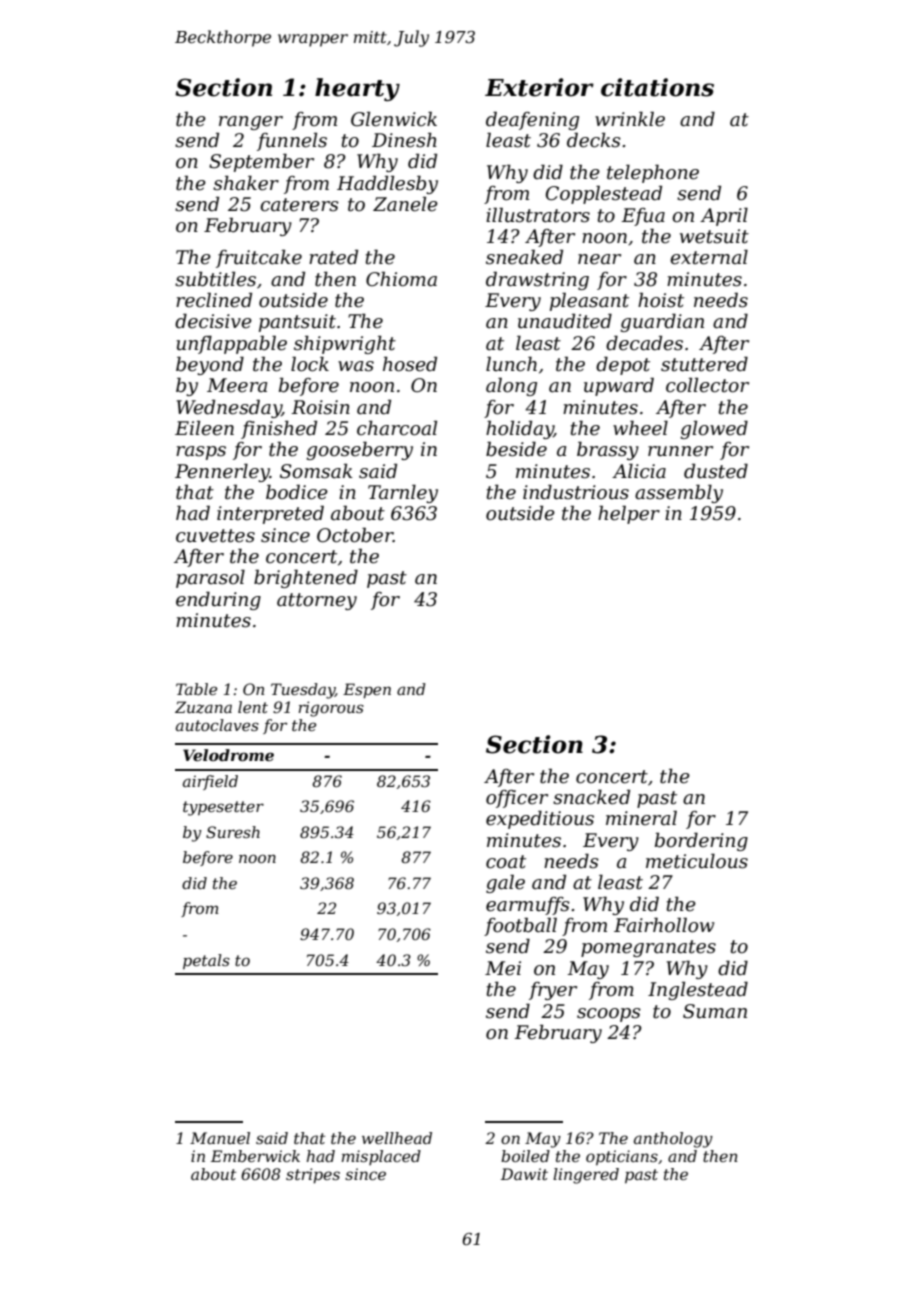 The width and height of the document is (924, 1311). Describe the element at coordinates (629, 514) in the document. I see `helper` at that location.
